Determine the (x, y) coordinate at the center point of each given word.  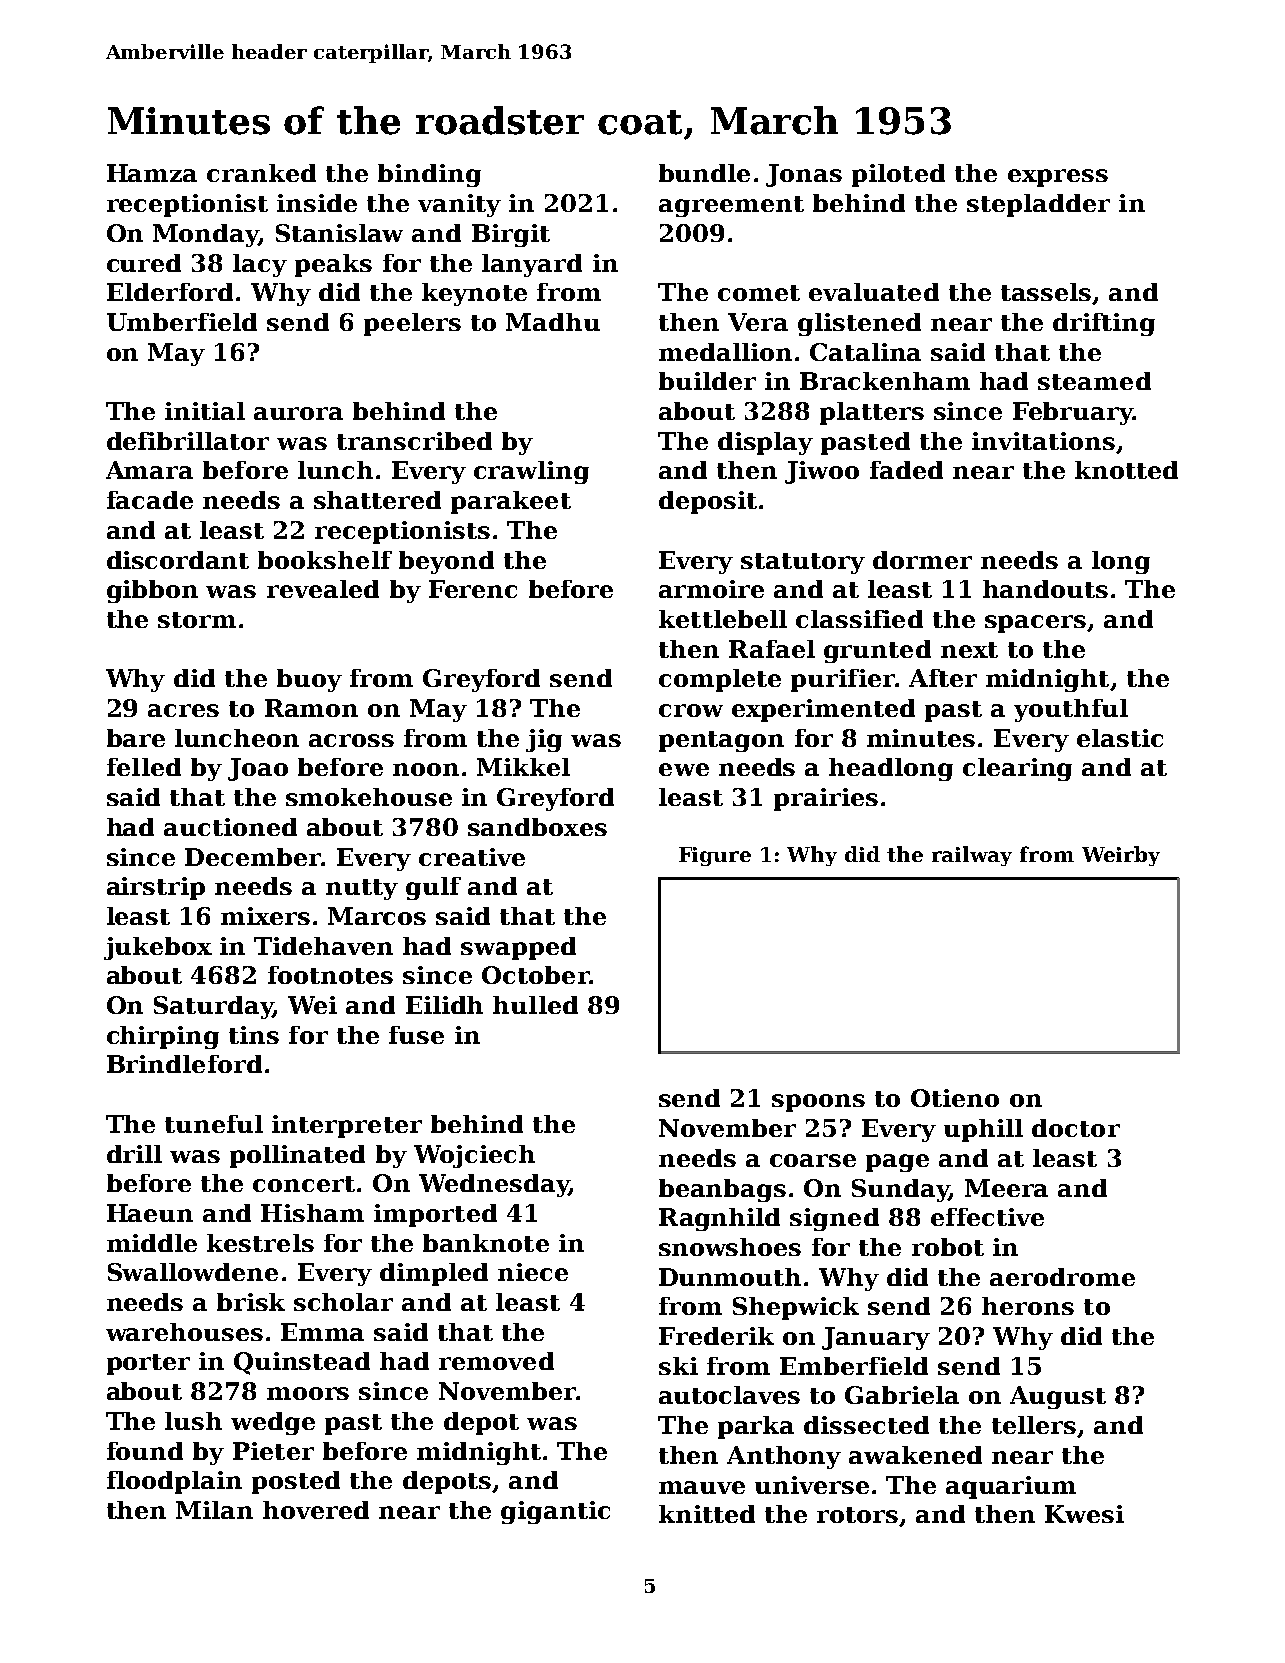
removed (496, 1361)
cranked (261, 173)
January (876, 1338)
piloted (898, 175)
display (765, 443)
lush (193, 1421)
